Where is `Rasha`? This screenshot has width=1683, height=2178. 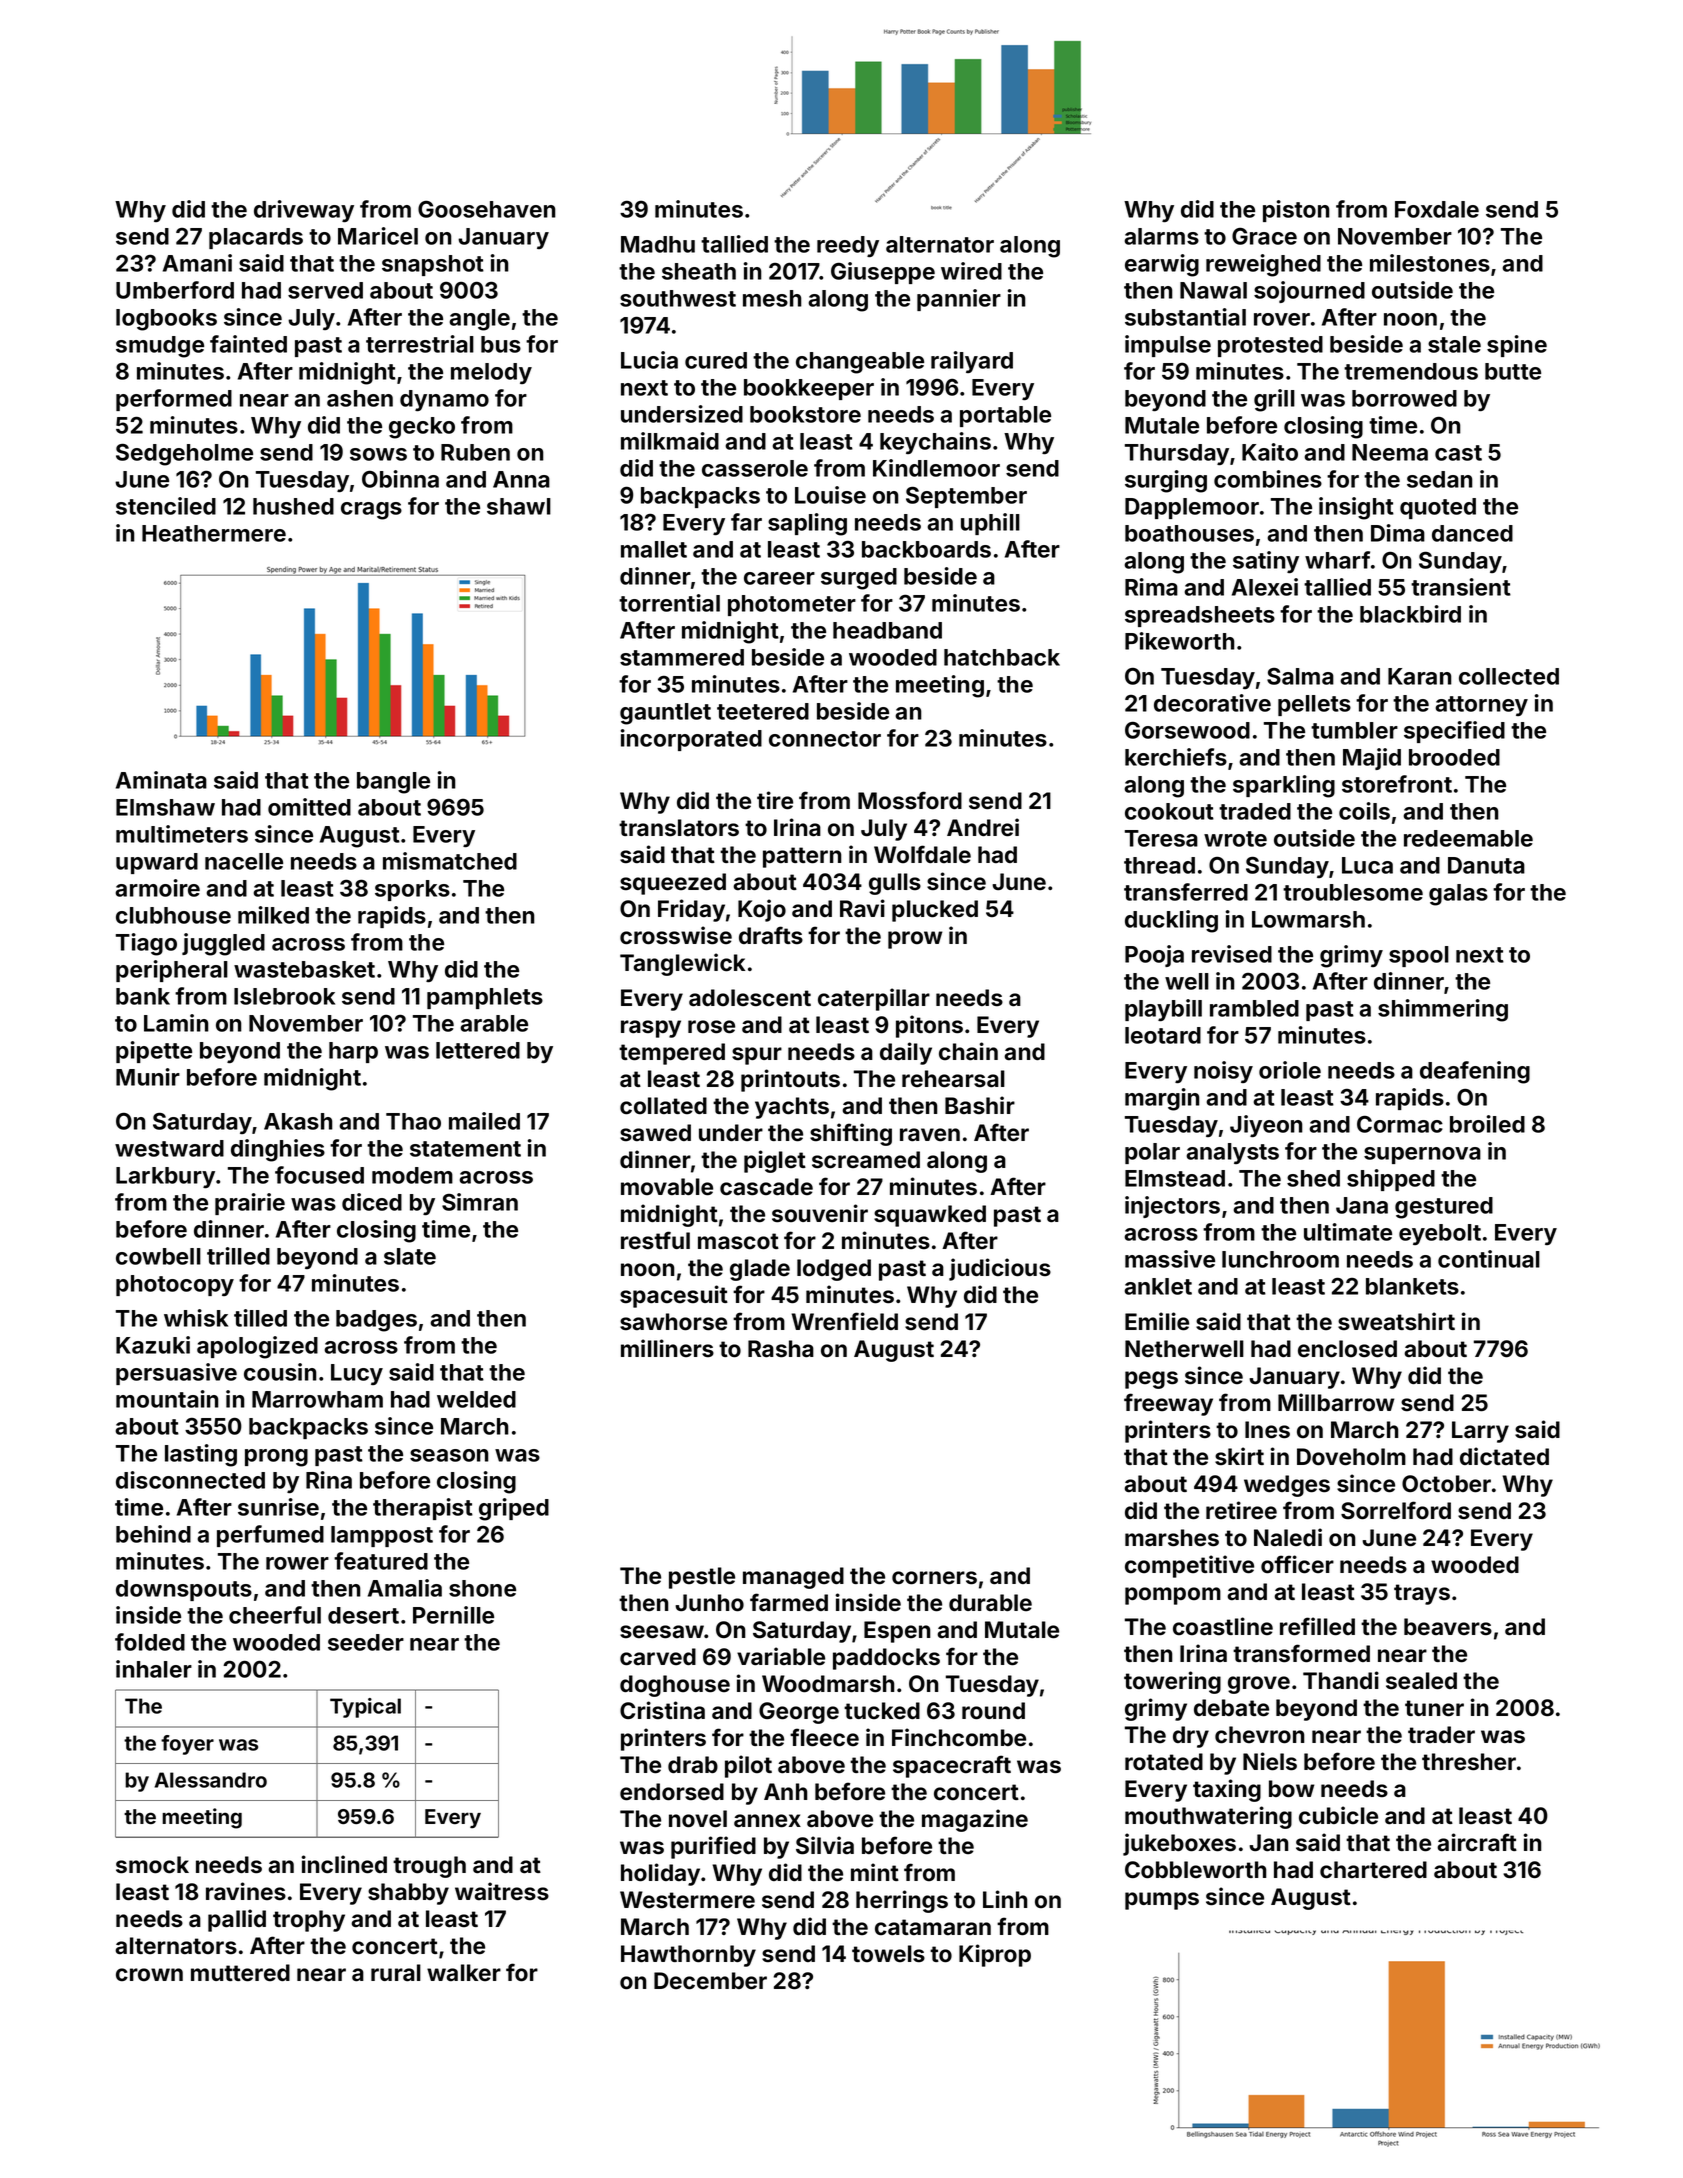 Rasha is located at coordinates (781, 1349).
